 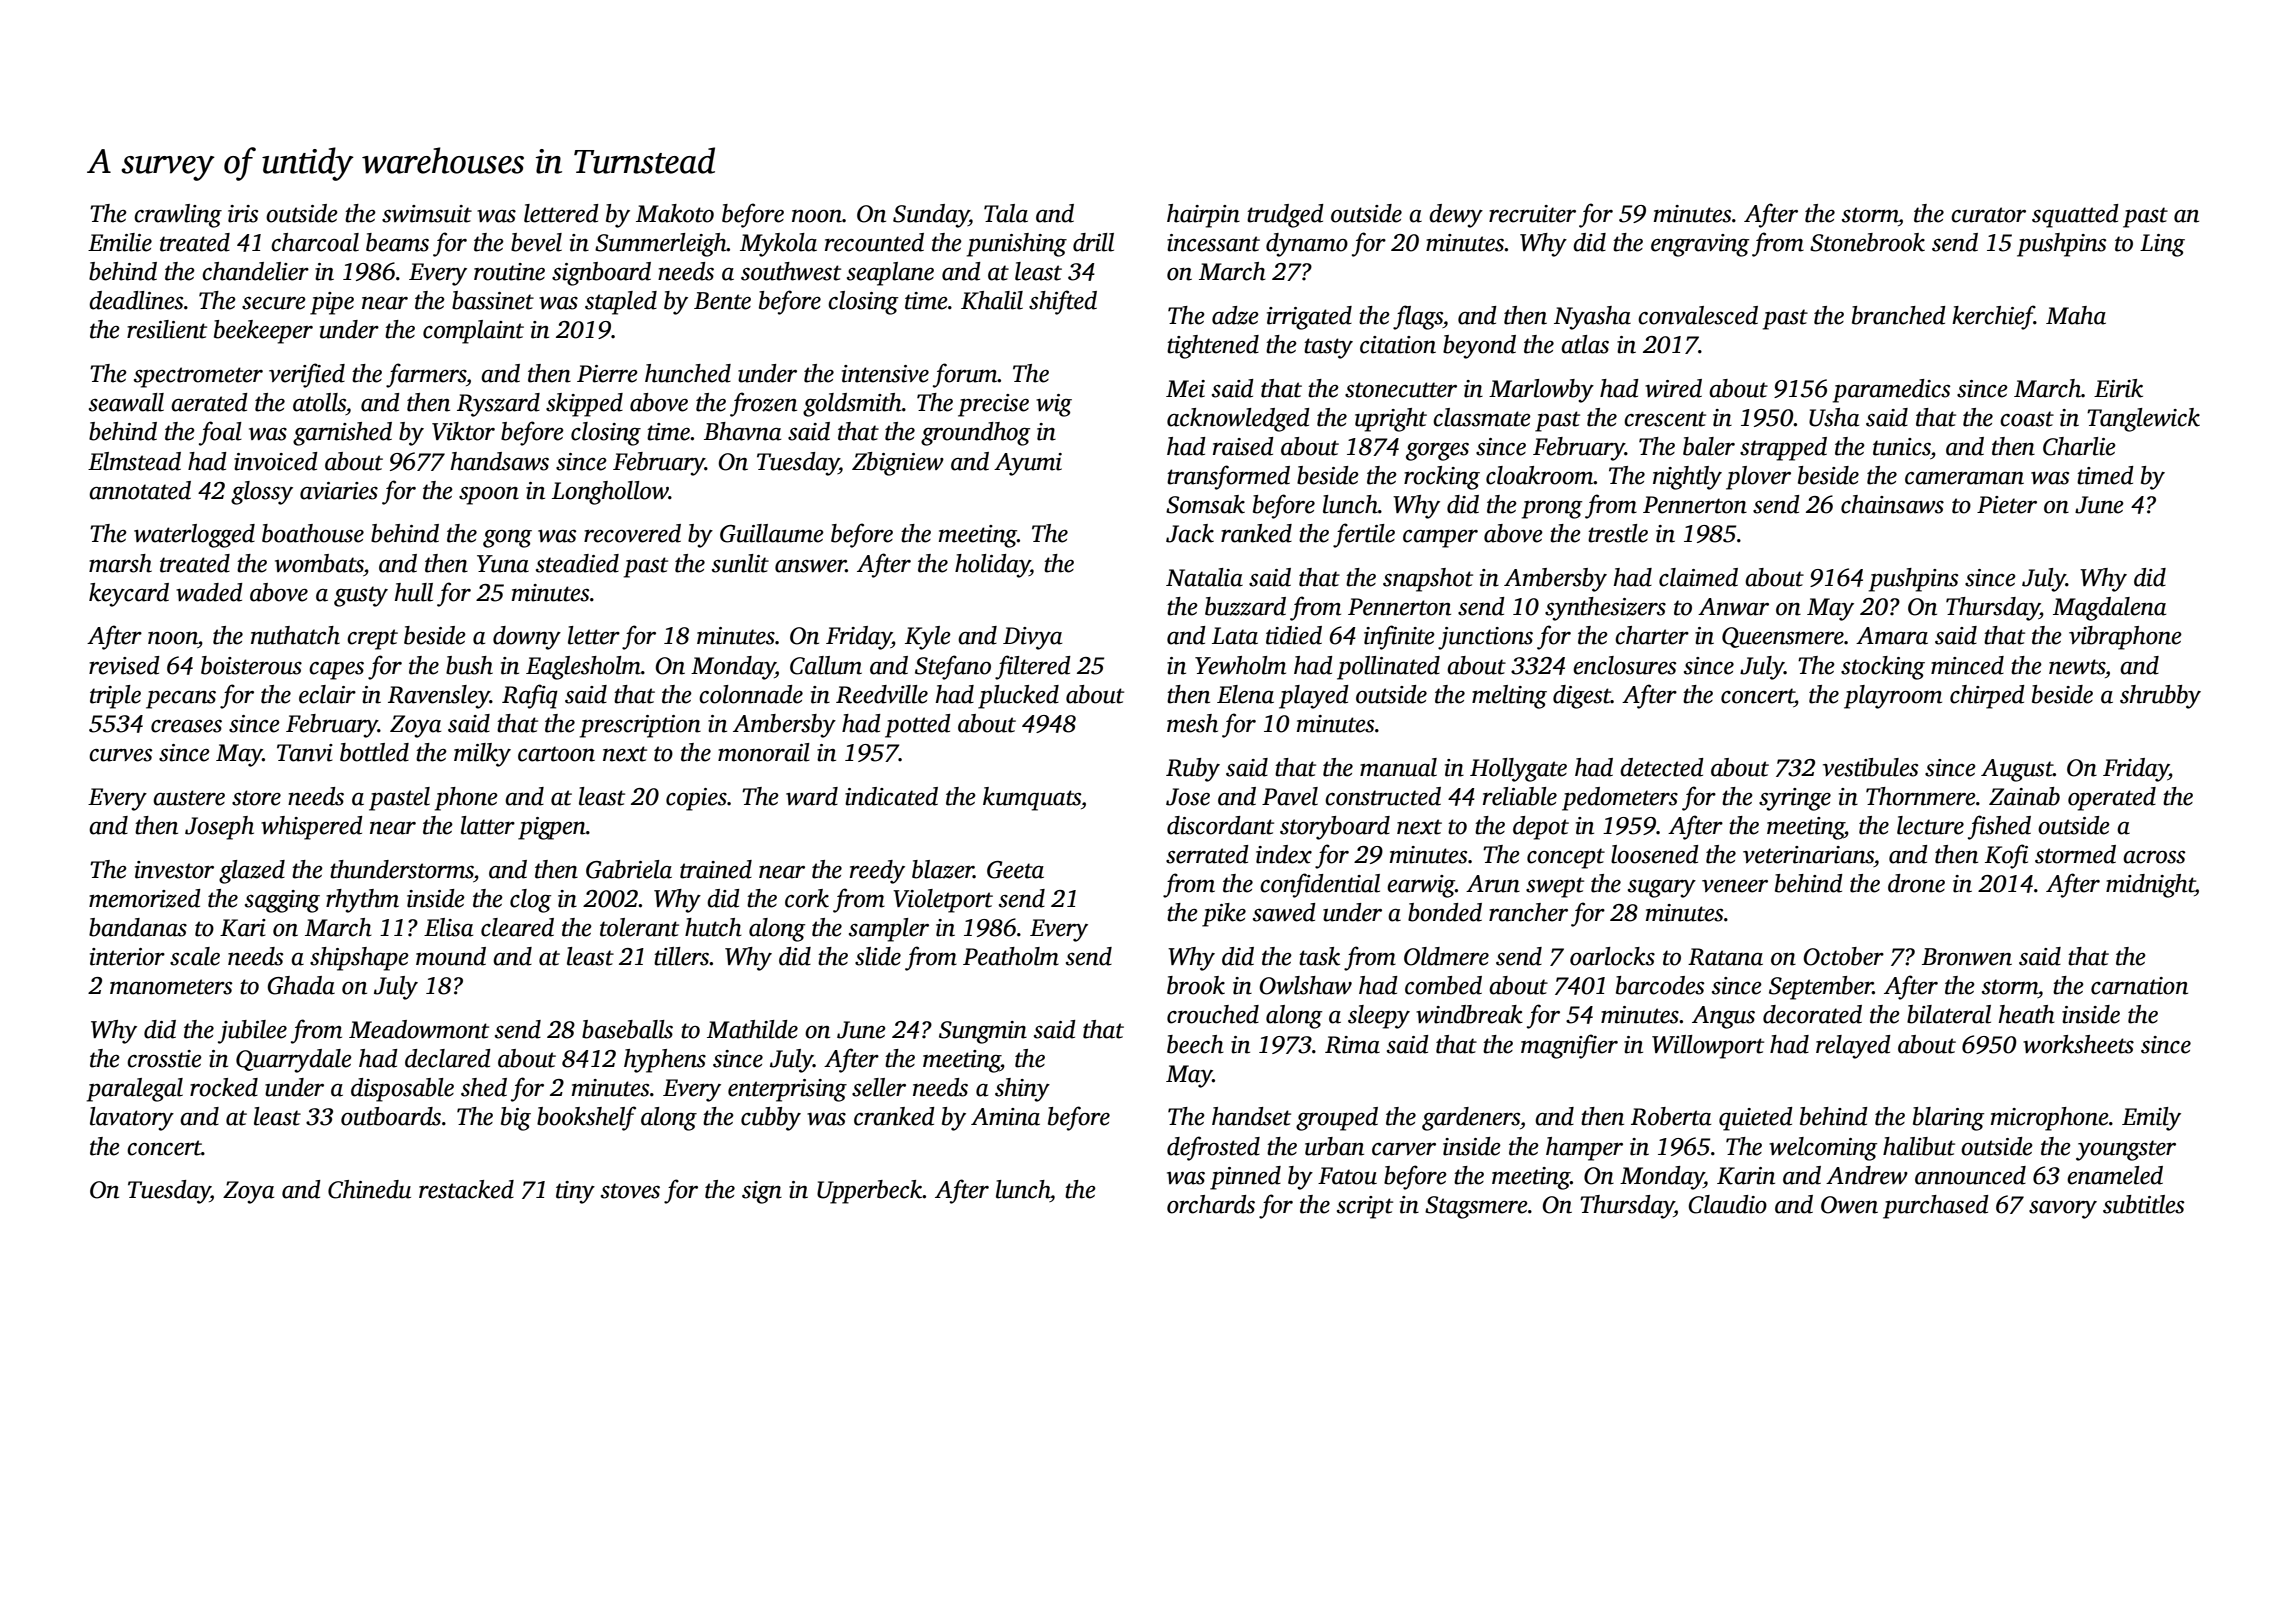 What do you see at coordinates (527, 638) in the document?
I see `downy` at bounding box center [527, 638].
